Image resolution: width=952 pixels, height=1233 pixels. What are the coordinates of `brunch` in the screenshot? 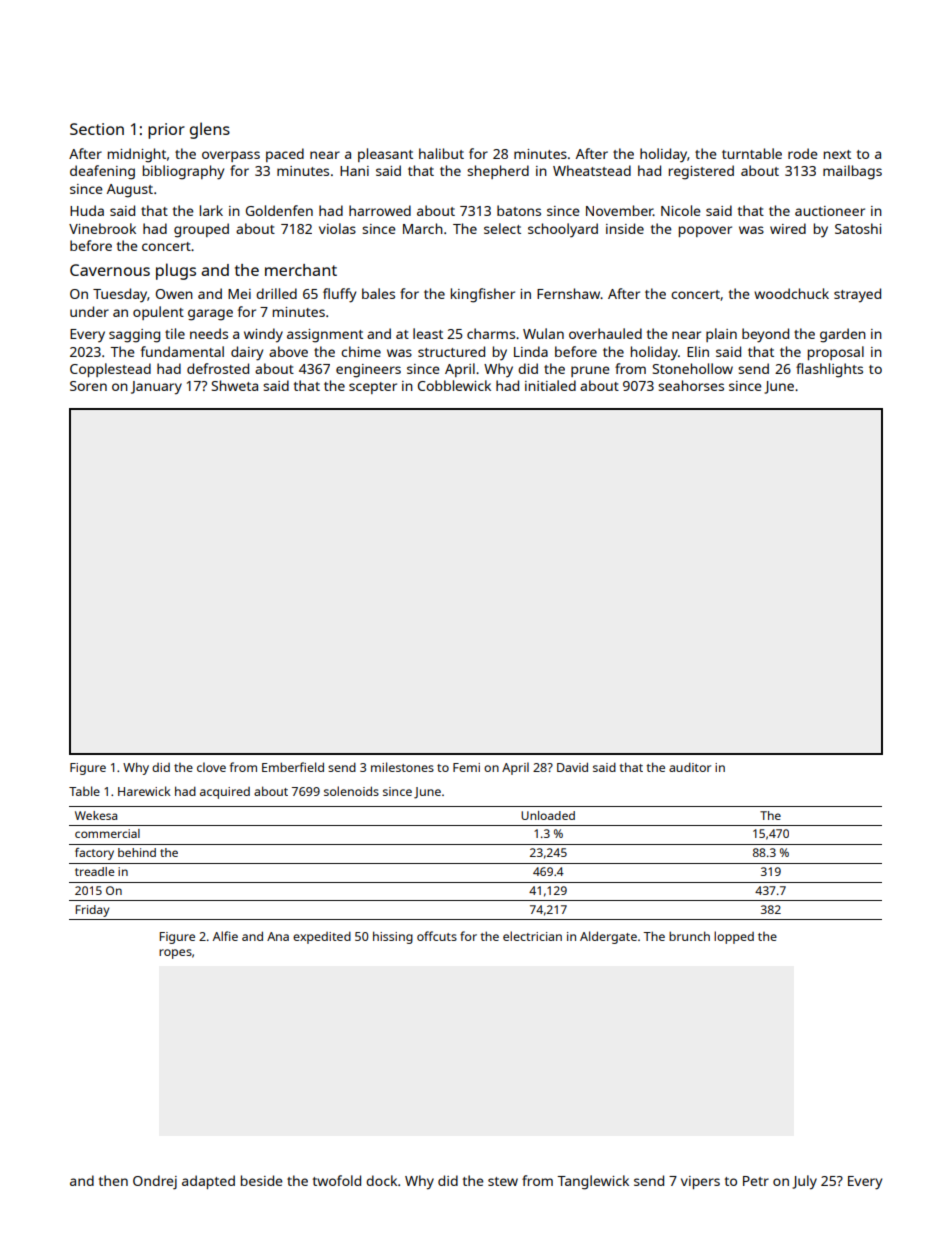 It's located at (689, 936).
